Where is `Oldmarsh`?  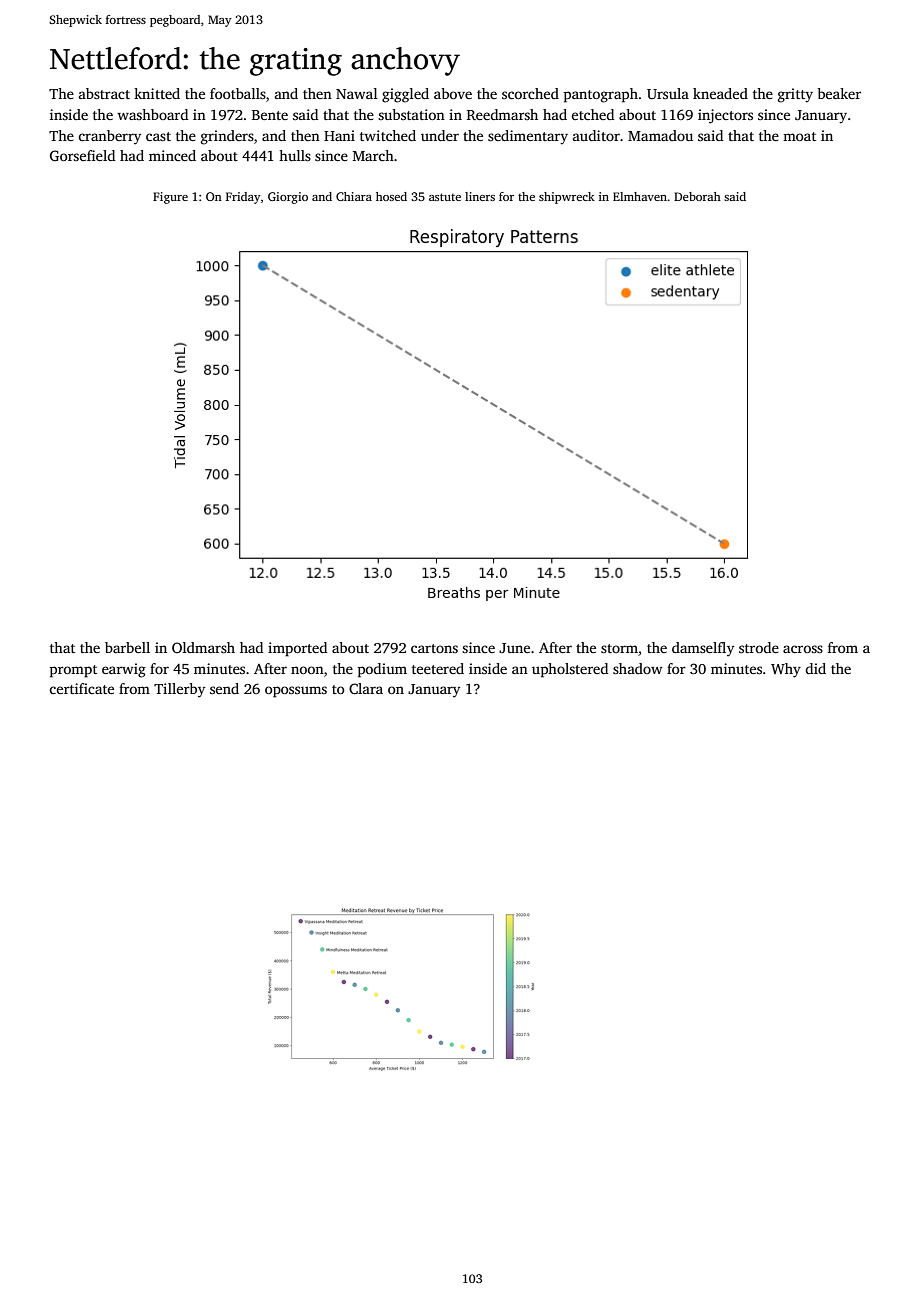
Oldmarsh is located at coordinates (203, 647).
